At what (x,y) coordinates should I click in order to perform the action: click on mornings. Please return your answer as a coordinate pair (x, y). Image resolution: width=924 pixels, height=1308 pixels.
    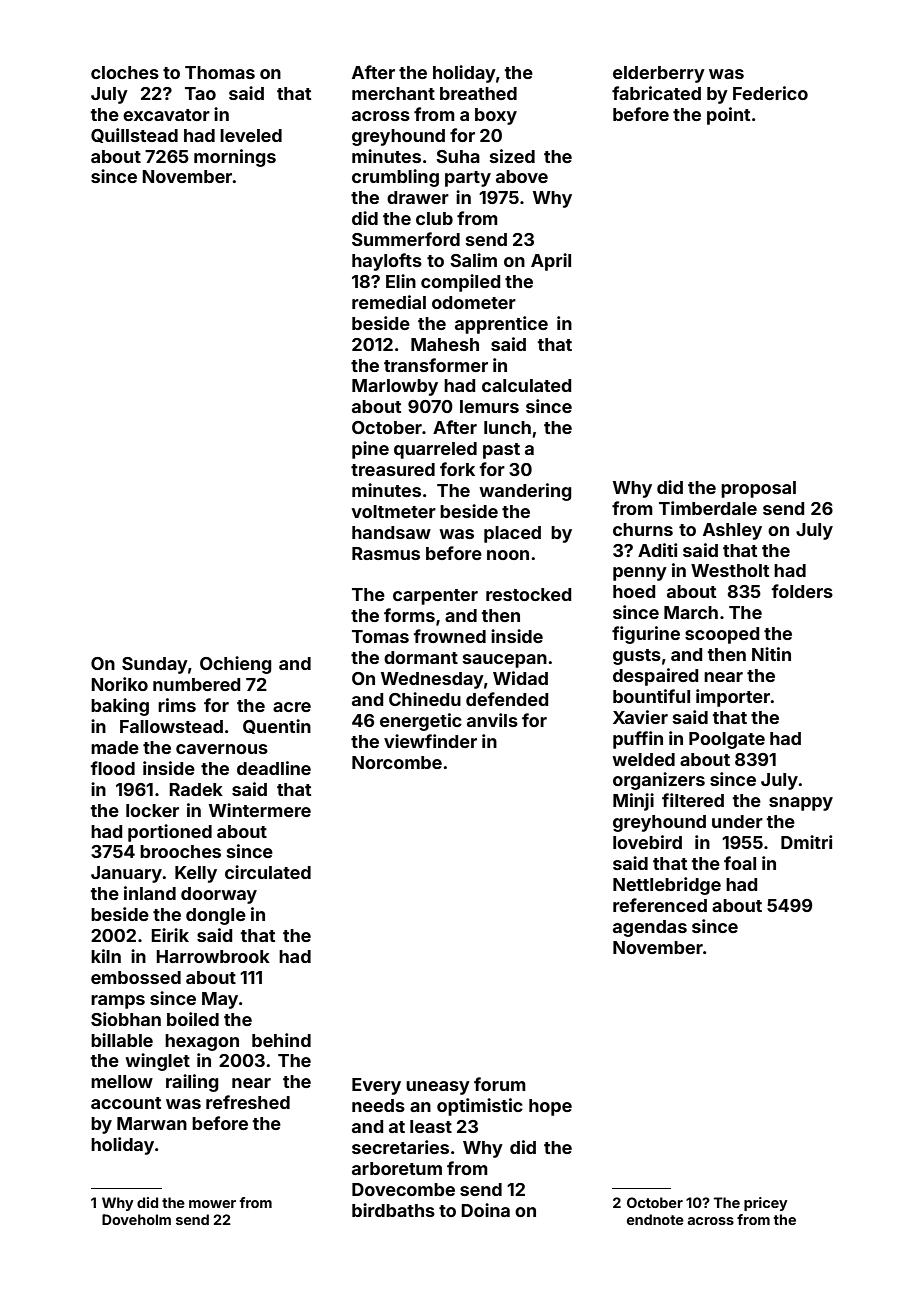
    Looking at the image, I should click on (235, 158).
